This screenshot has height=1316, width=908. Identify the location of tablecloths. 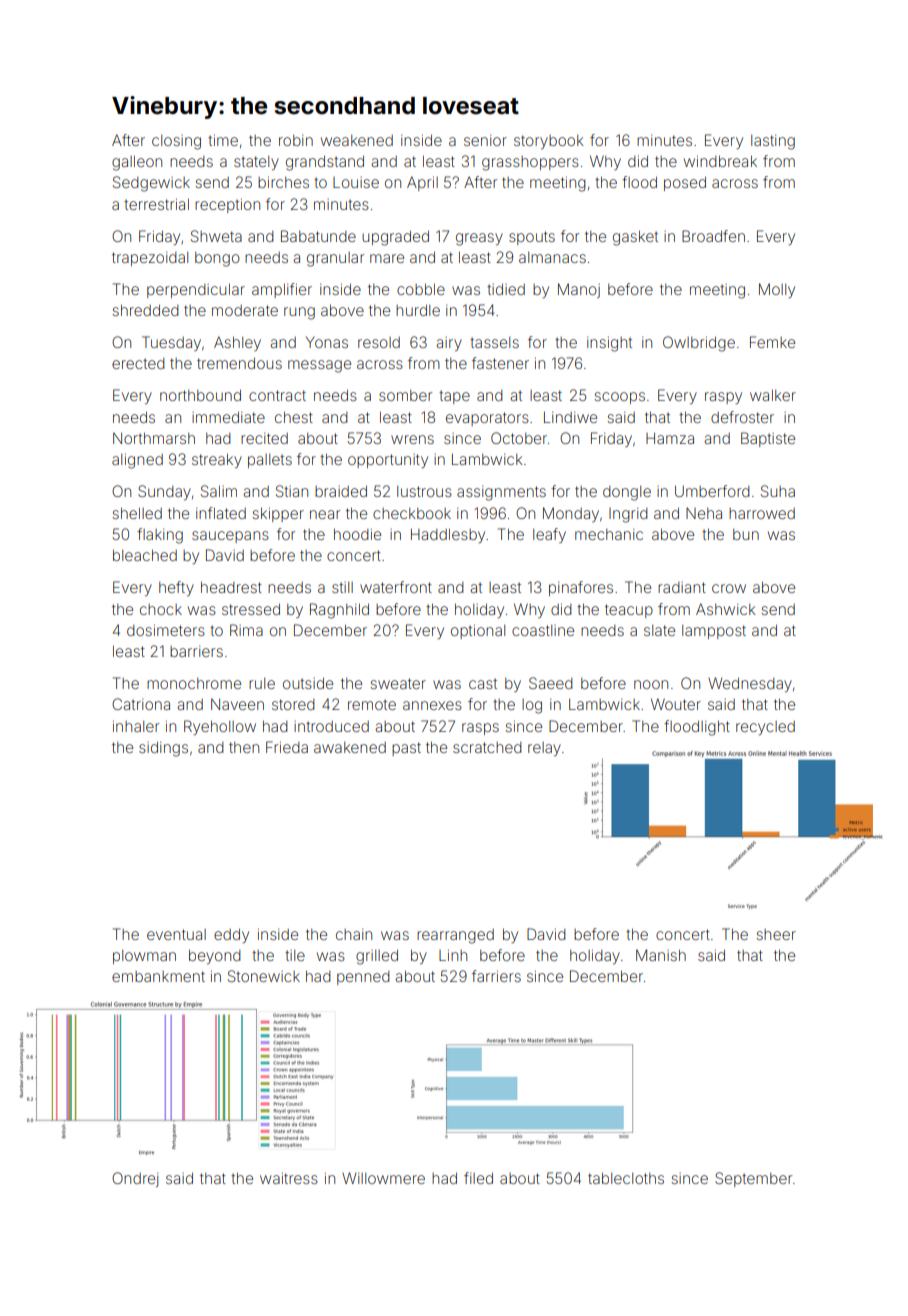
(626, 1178).
